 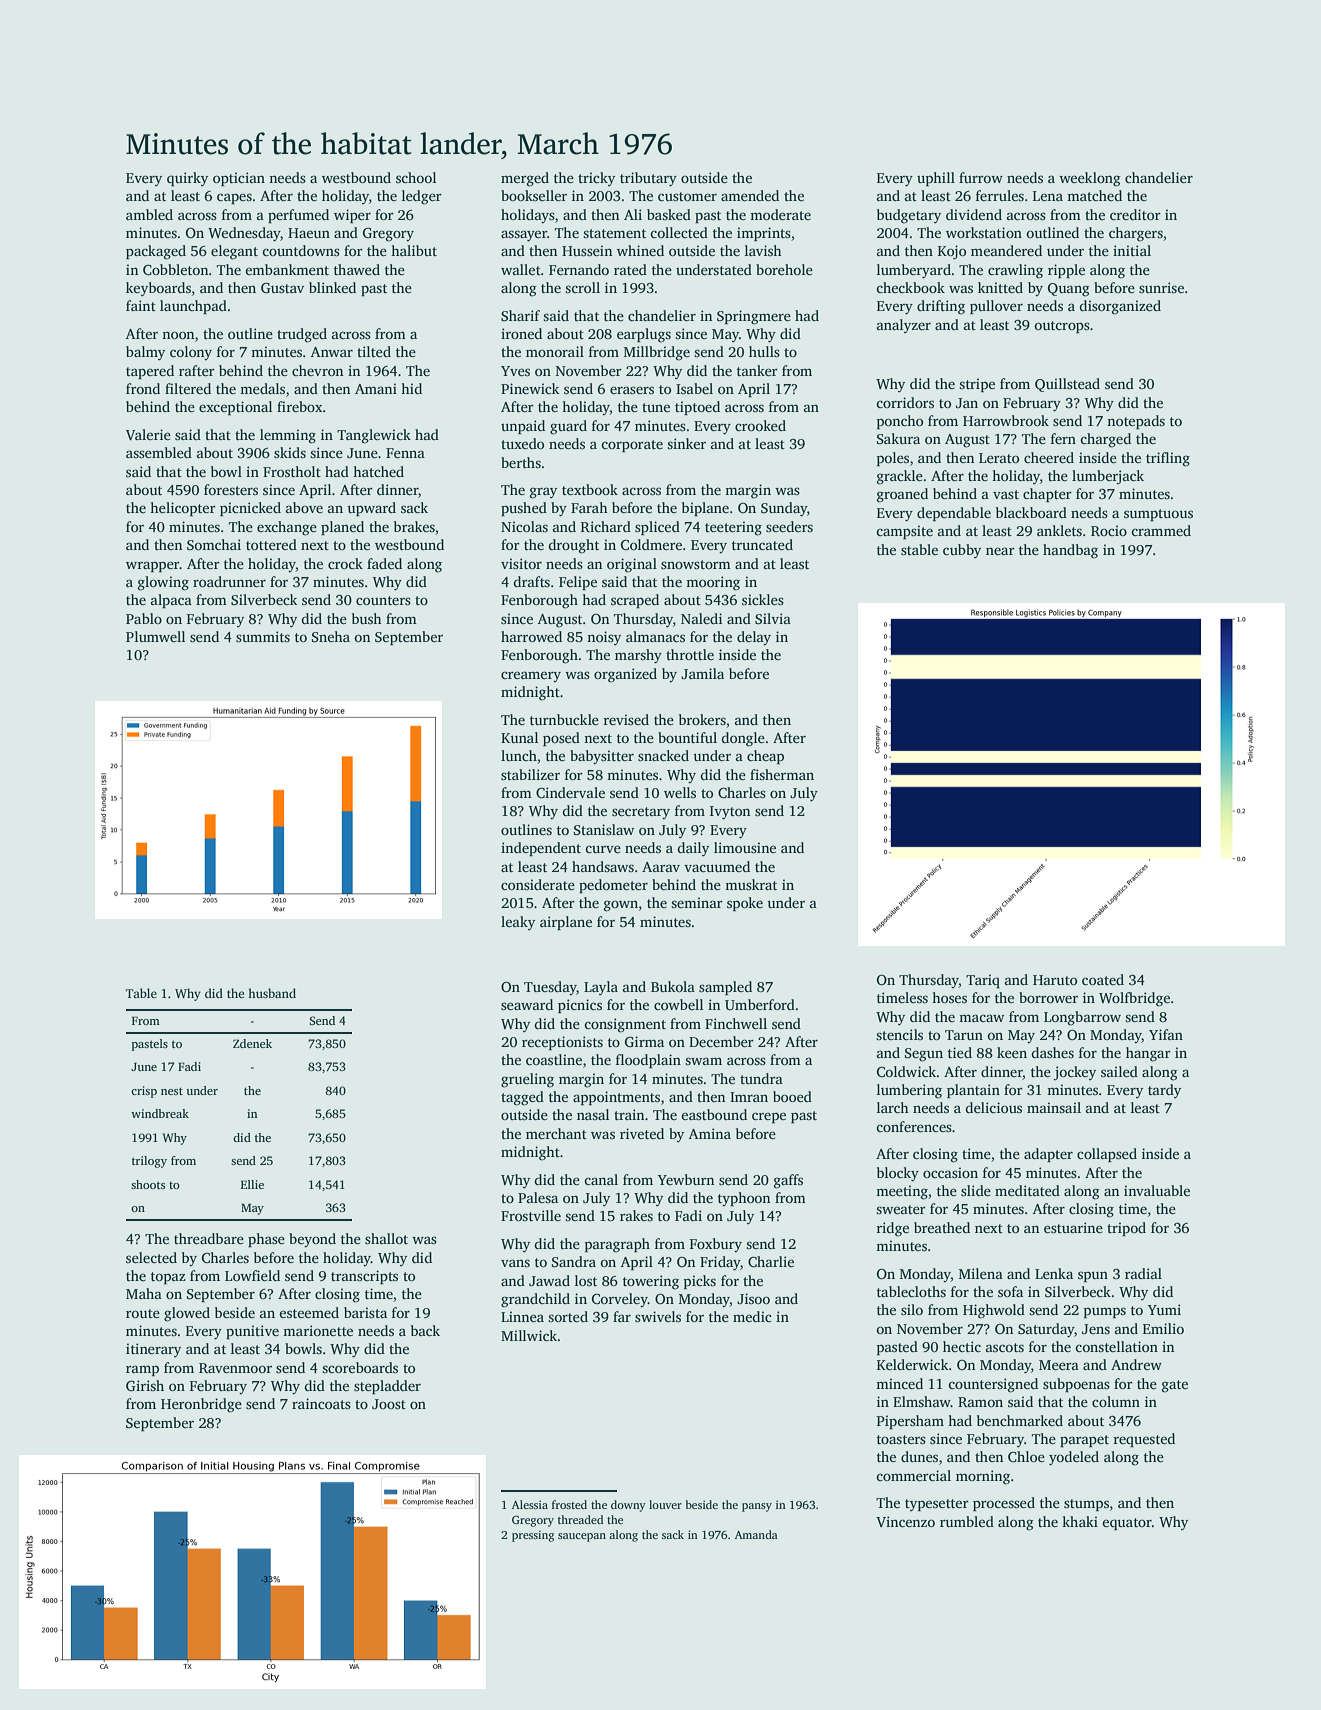 What do you see at coordinates (1103, 979) in the image?
I see `coated` at bounding box center [1103, 979].
